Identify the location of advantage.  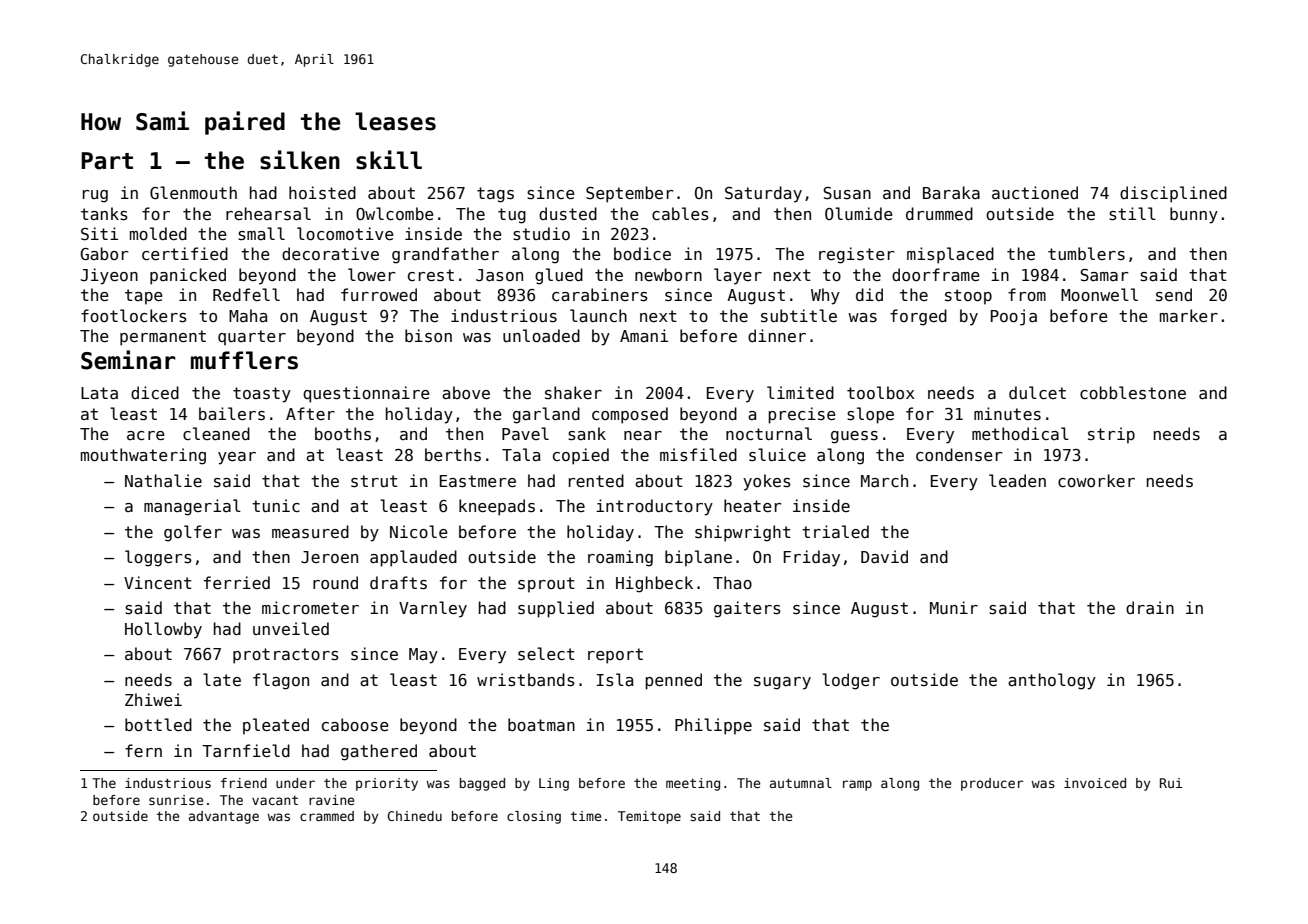
(224, 817).
